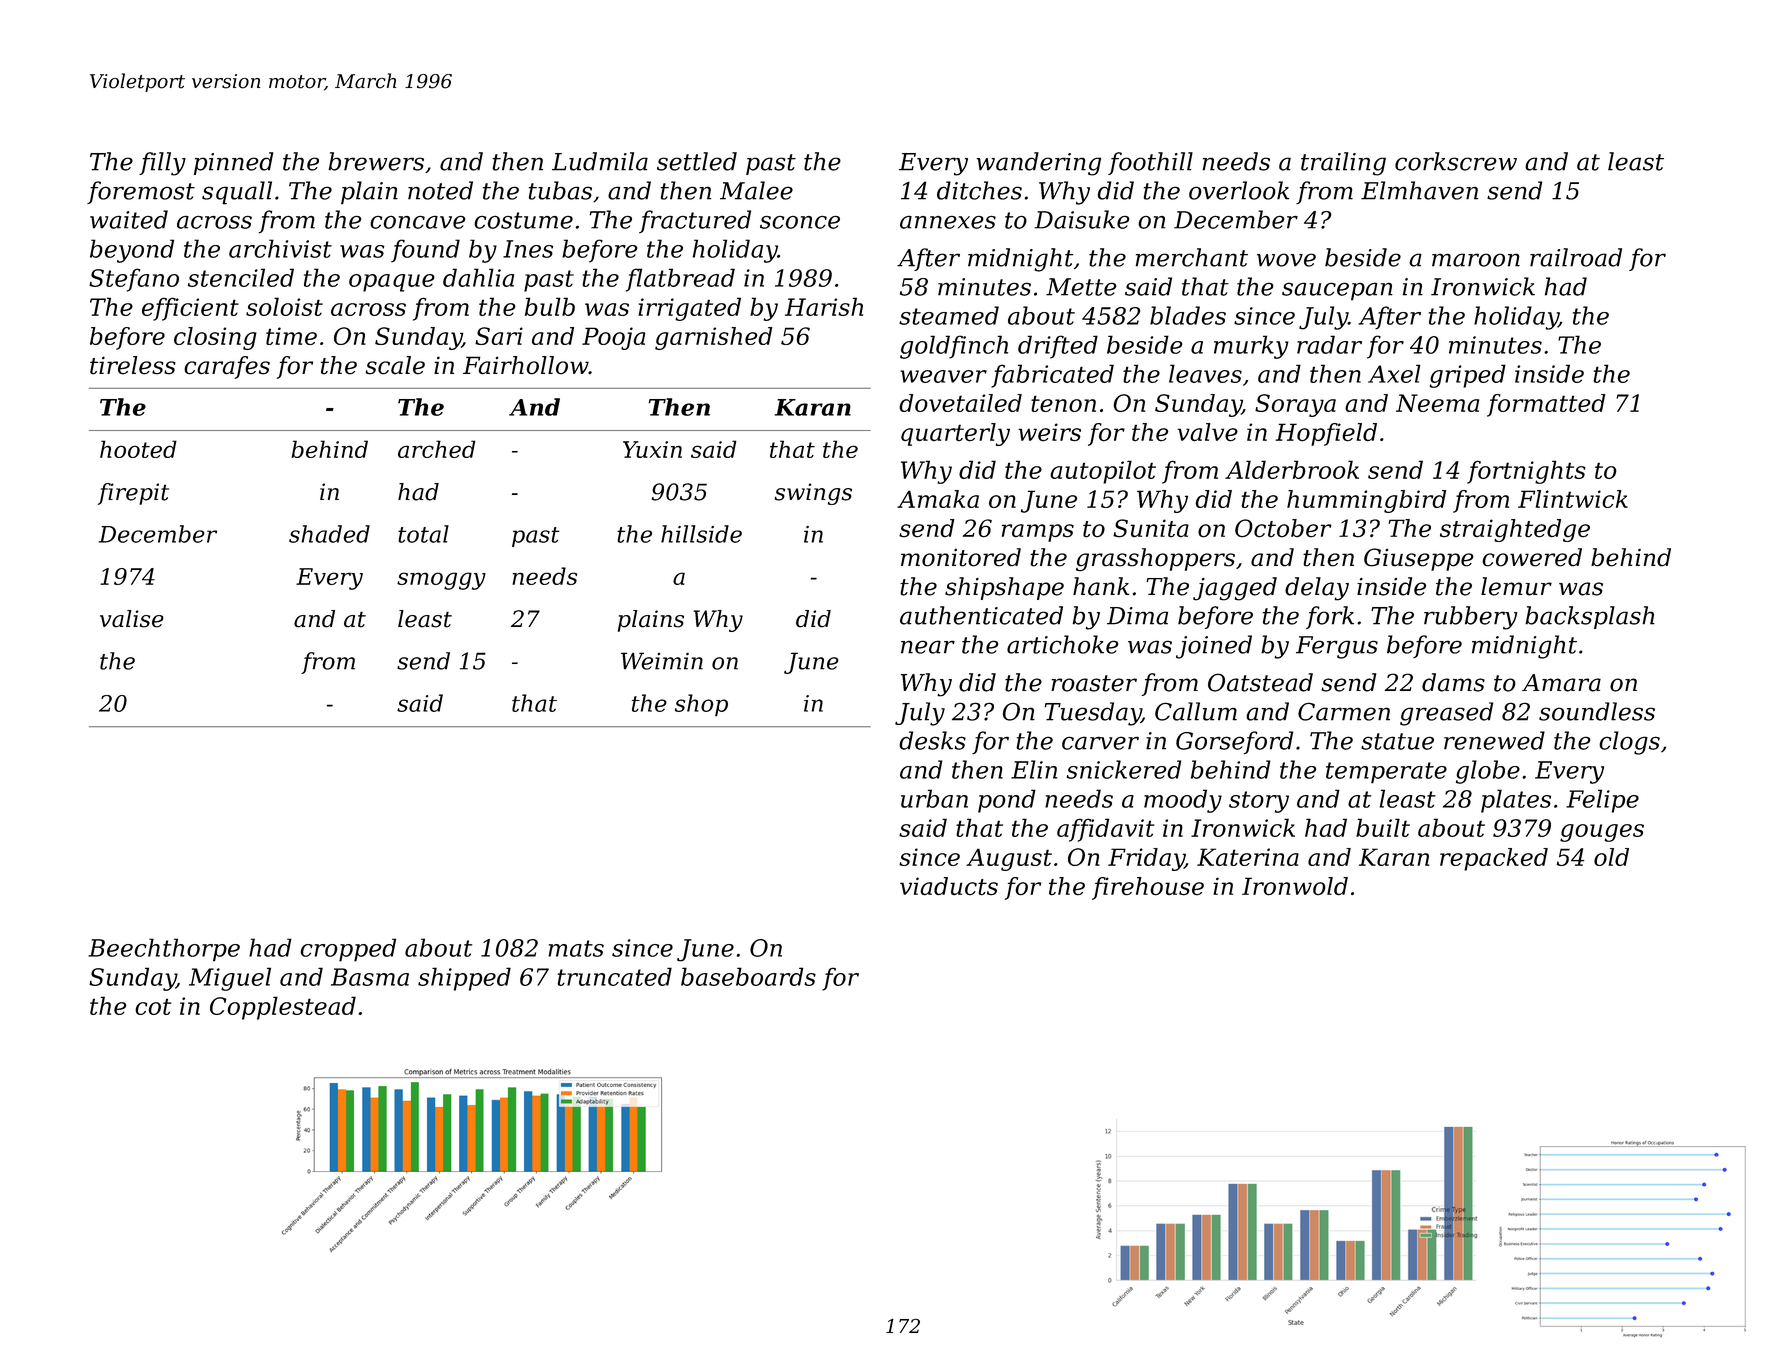 The image size is (1770, 1368). Describe the element at coordinates (441, 581) in the screenshot. I see `smoggy` at that location.
